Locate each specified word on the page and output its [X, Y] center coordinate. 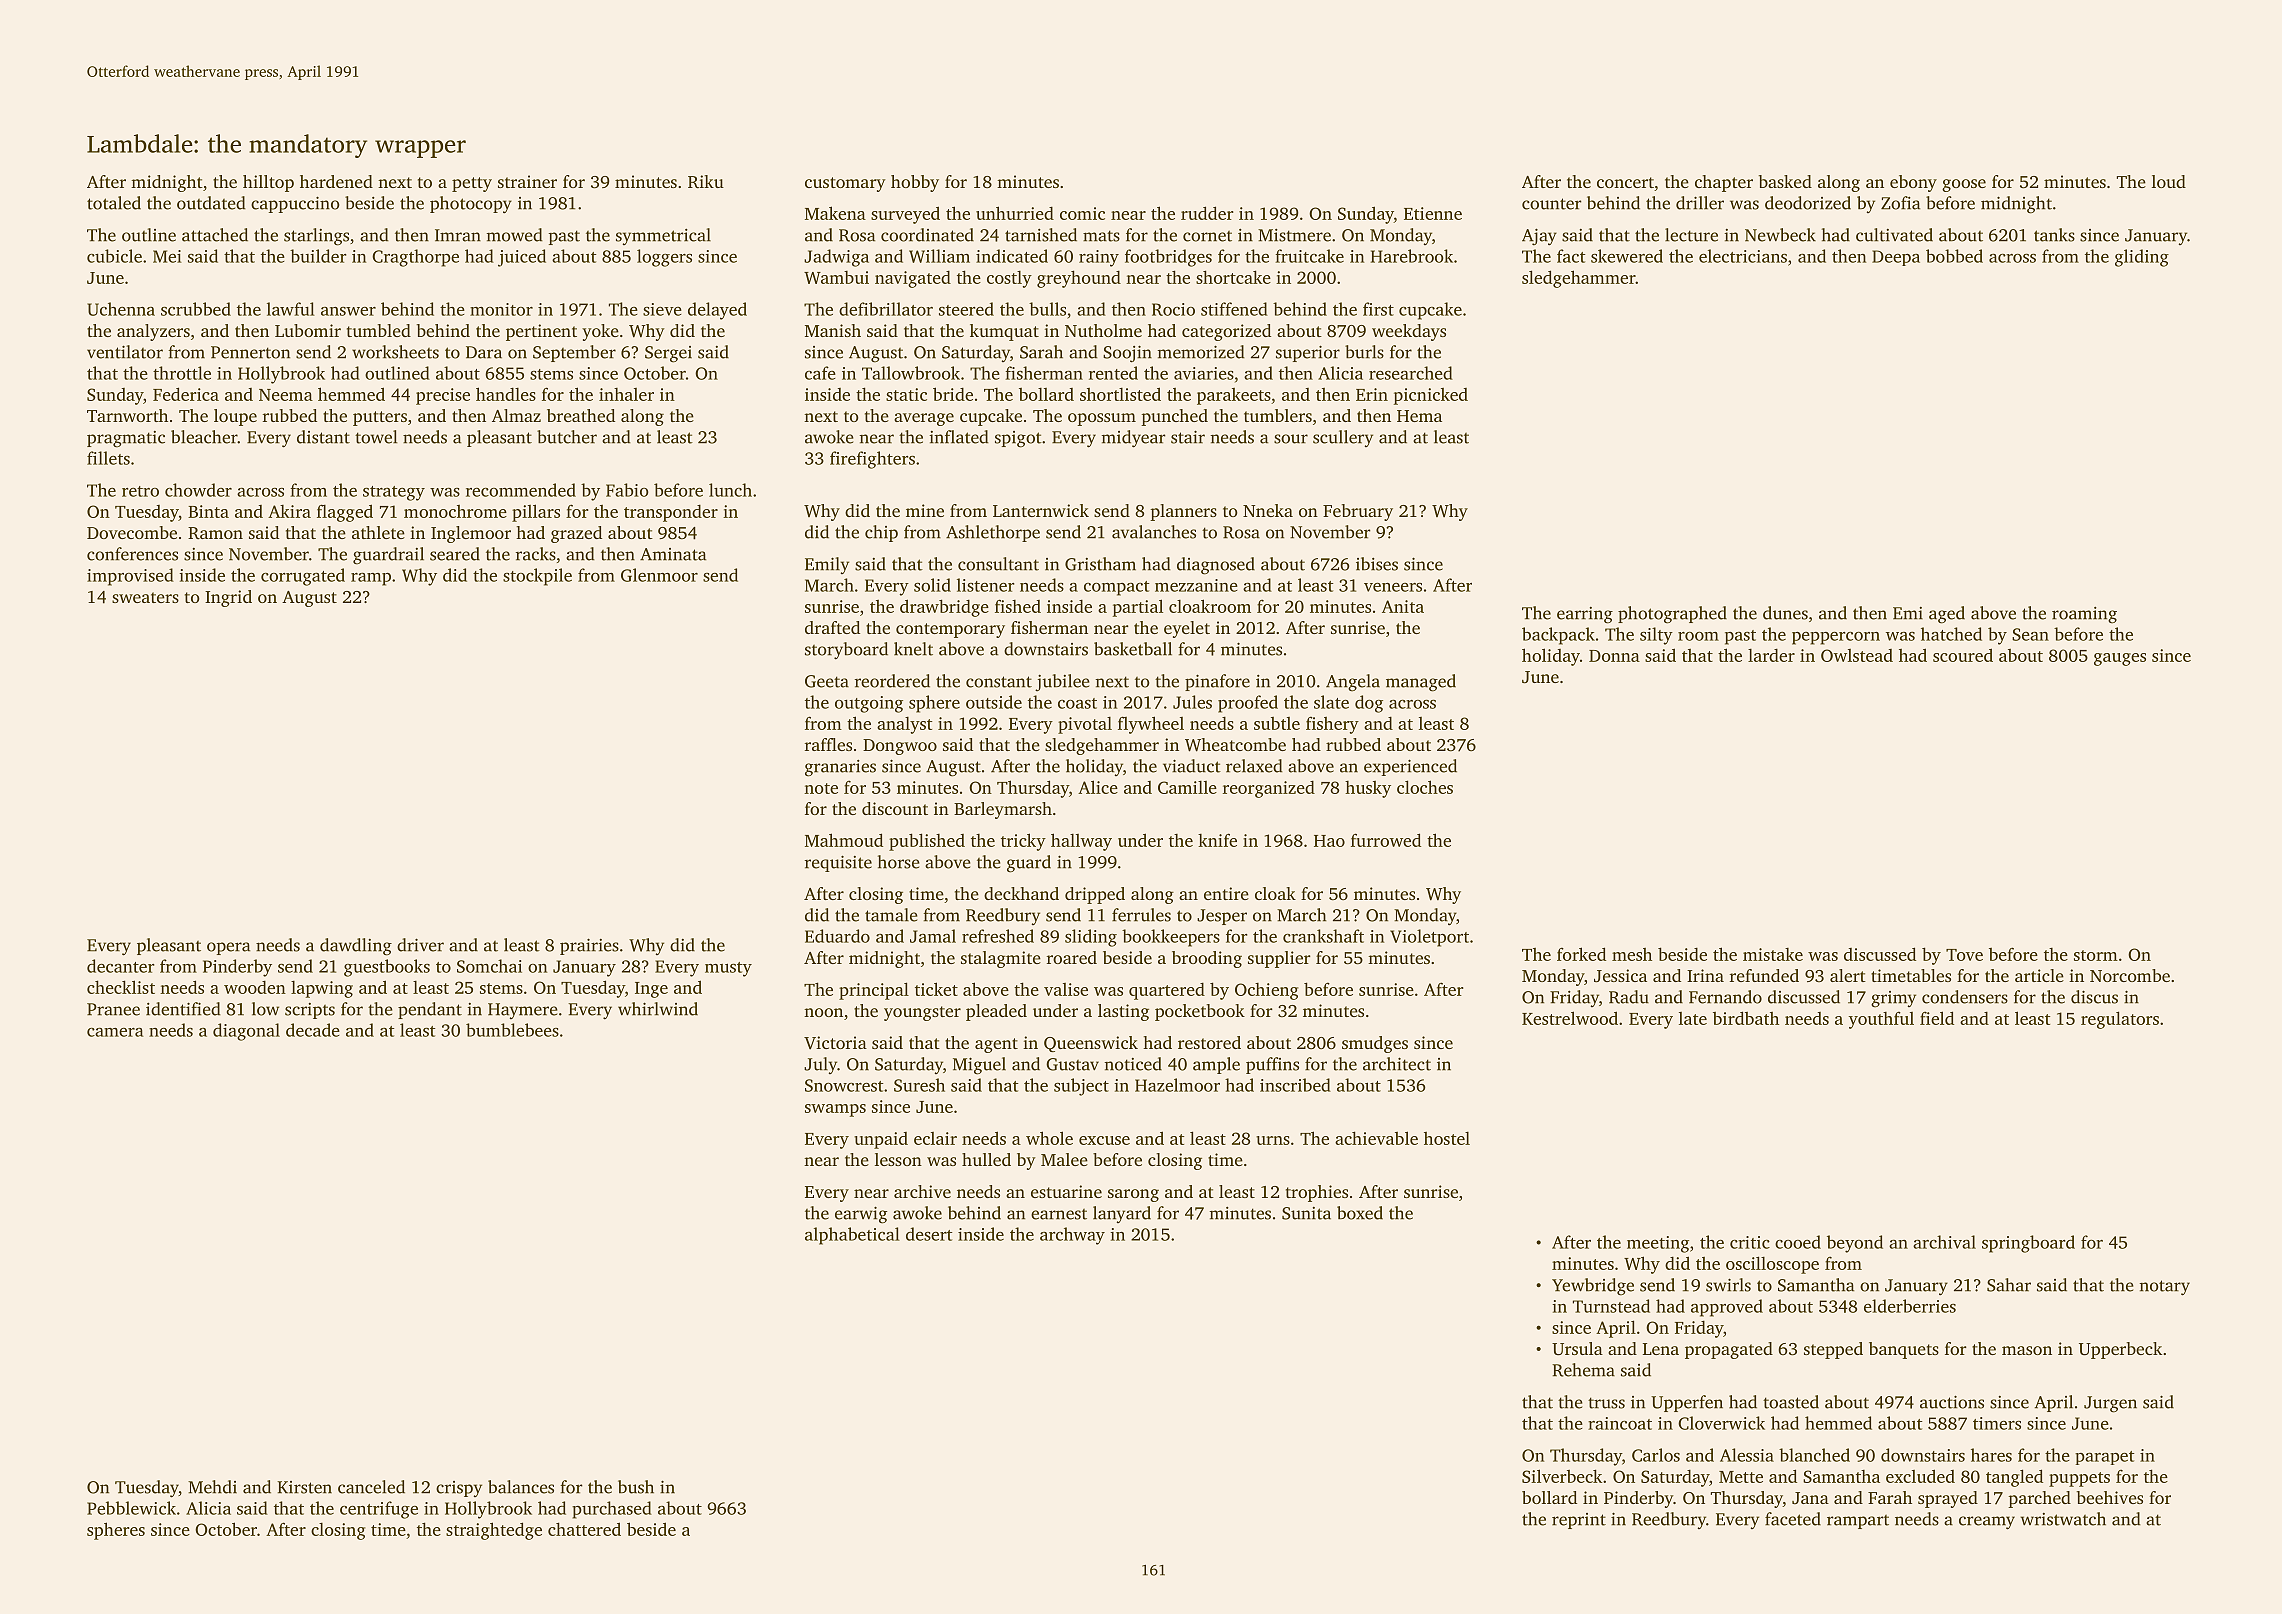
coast [1077, 703]
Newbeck [1780, 235]
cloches [1425, 787]
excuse [1104, 1140]
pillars [536, 513]
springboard [2028, 1244]
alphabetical [852, 1236]
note [821, 788]
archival [1944, 1242]
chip [881, 533]
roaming [2084, 615]
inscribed [1295, 1085]
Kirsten [304, 1487]
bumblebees [512, 1030]
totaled [114, 203]
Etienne [1433, 213]
